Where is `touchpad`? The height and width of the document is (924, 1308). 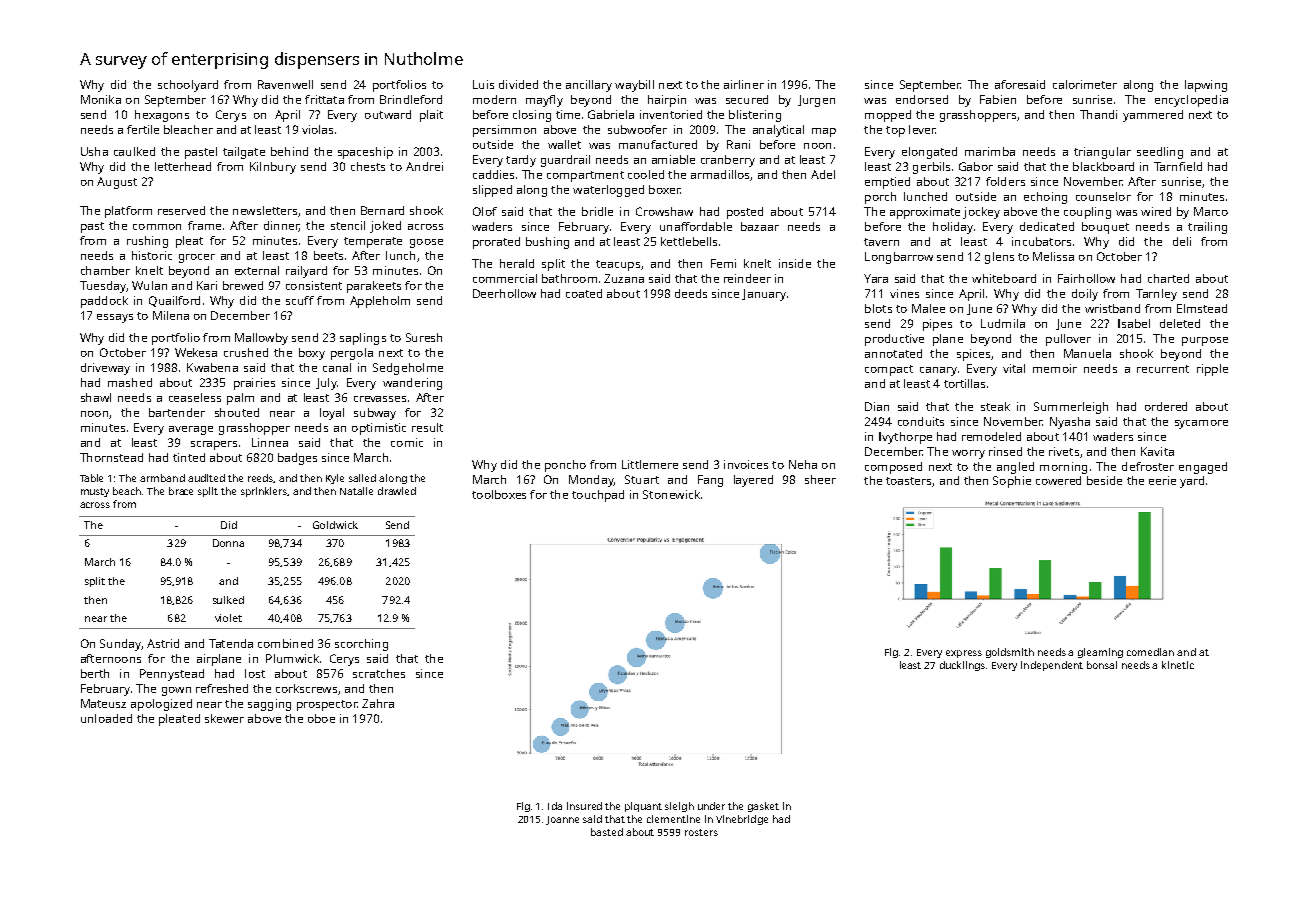
touchpad is located at coordinates (598, 496).
